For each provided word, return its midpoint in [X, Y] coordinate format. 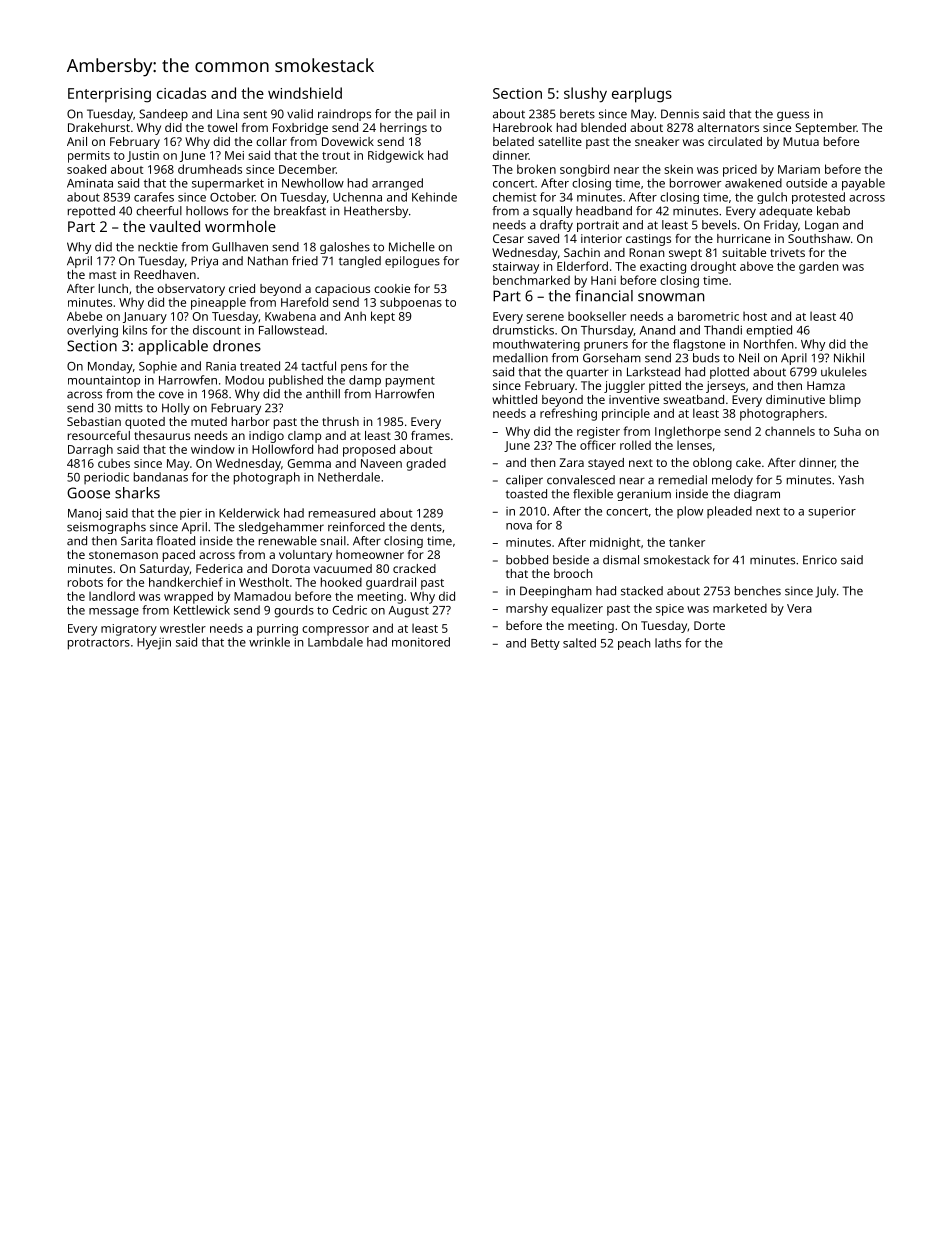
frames [430, 435]
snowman [671, 297]
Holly [176, 409]
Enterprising [109, 95]
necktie [158, 247]
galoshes [345, 248]
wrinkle [269, 642]
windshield [305, 93]
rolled [635, 445]
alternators [728, 127]
